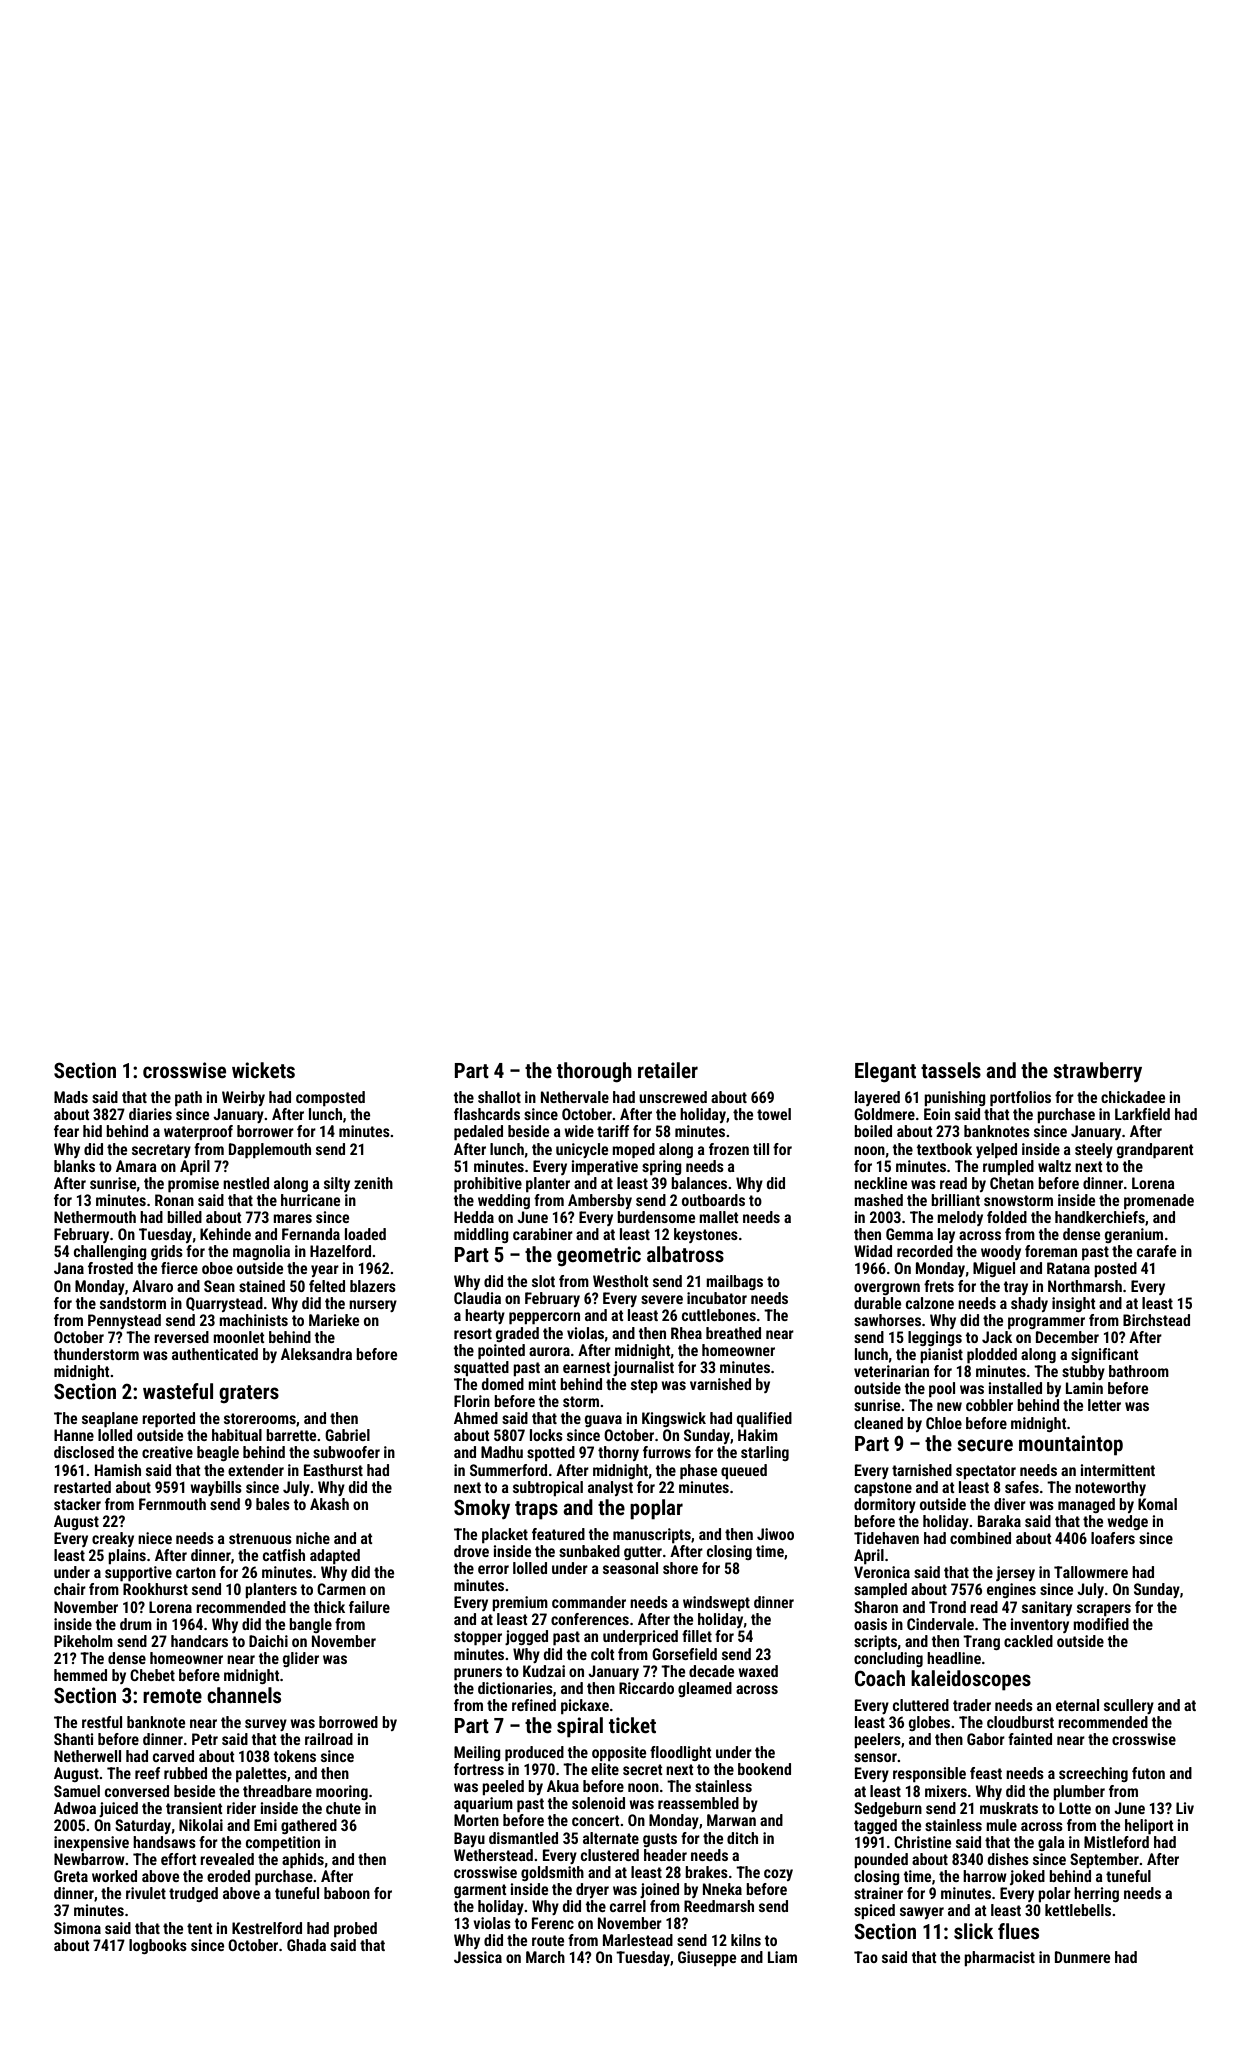  I want to click on Mads, so click(71, 1097).
